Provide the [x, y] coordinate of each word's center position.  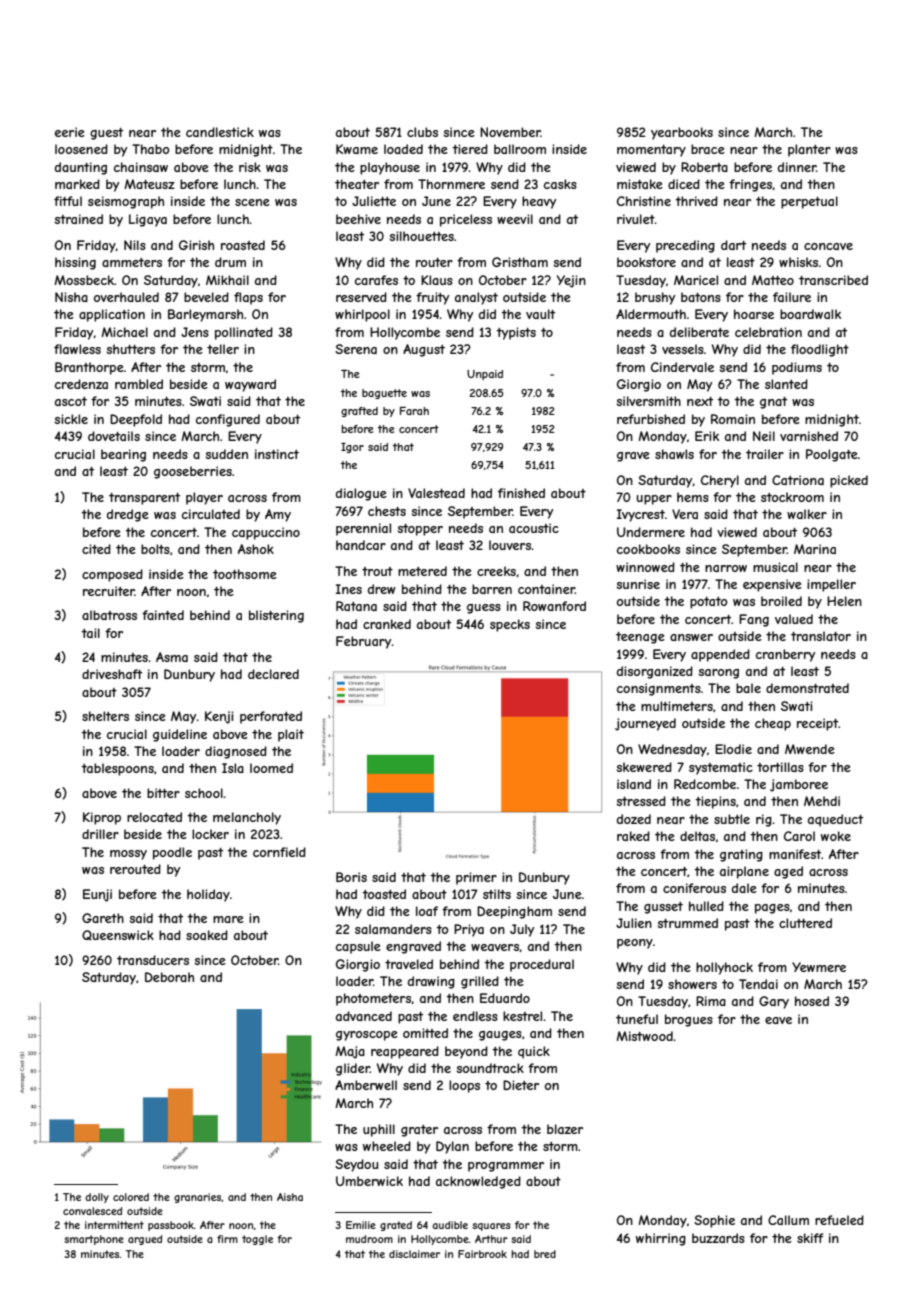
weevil [515, 219]
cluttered [805, 923]
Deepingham [514, 912]
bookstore [646, 262]
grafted [359, 412]
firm [227, 1239]
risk [250, 167]
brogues [689, 1020]
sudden [226, 454]
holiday [208, 895]
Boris [351, 877]
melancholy [247, 818]
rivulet [636, 219]
